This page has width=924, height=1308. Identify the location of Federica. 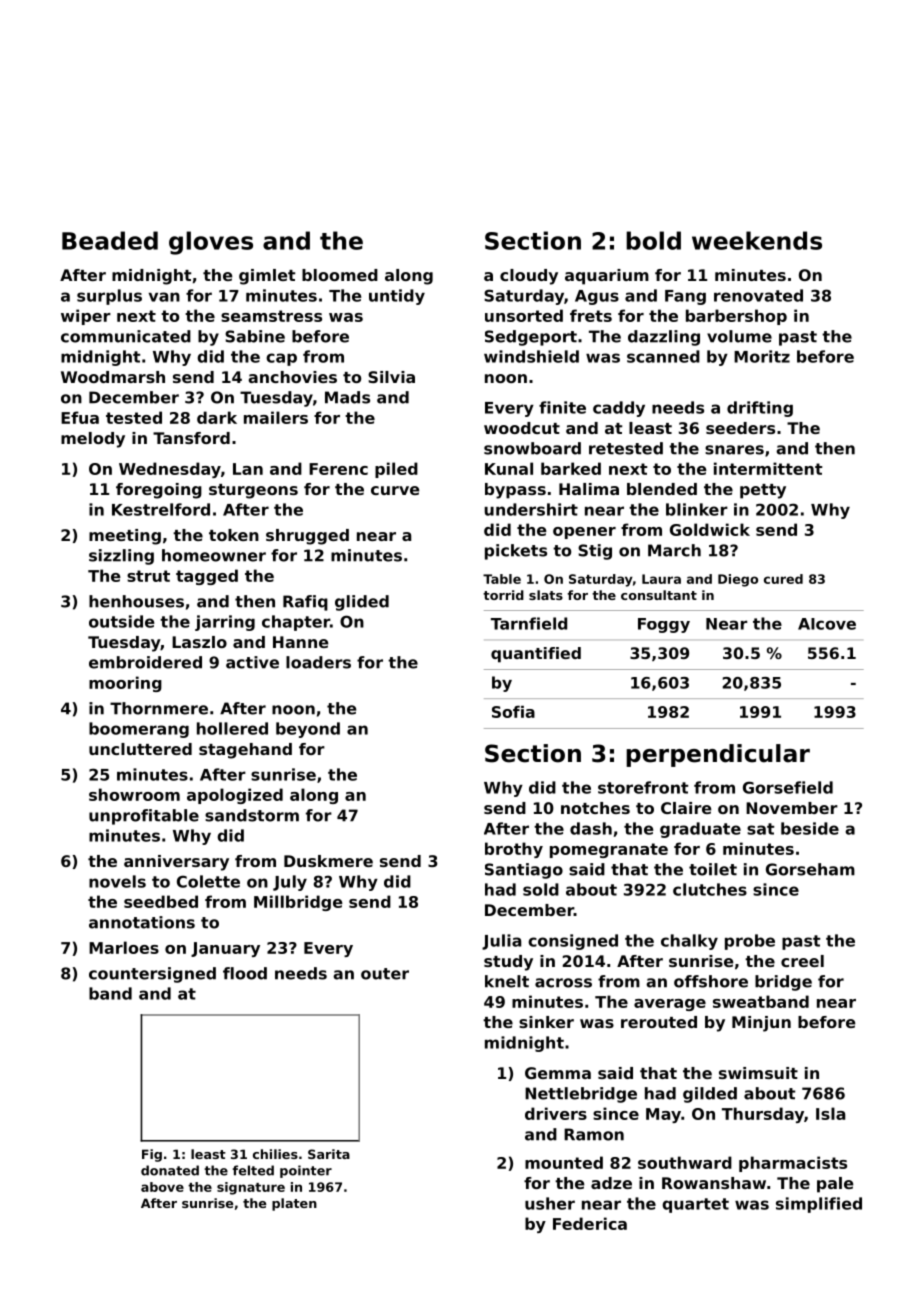
(590, 1223).
